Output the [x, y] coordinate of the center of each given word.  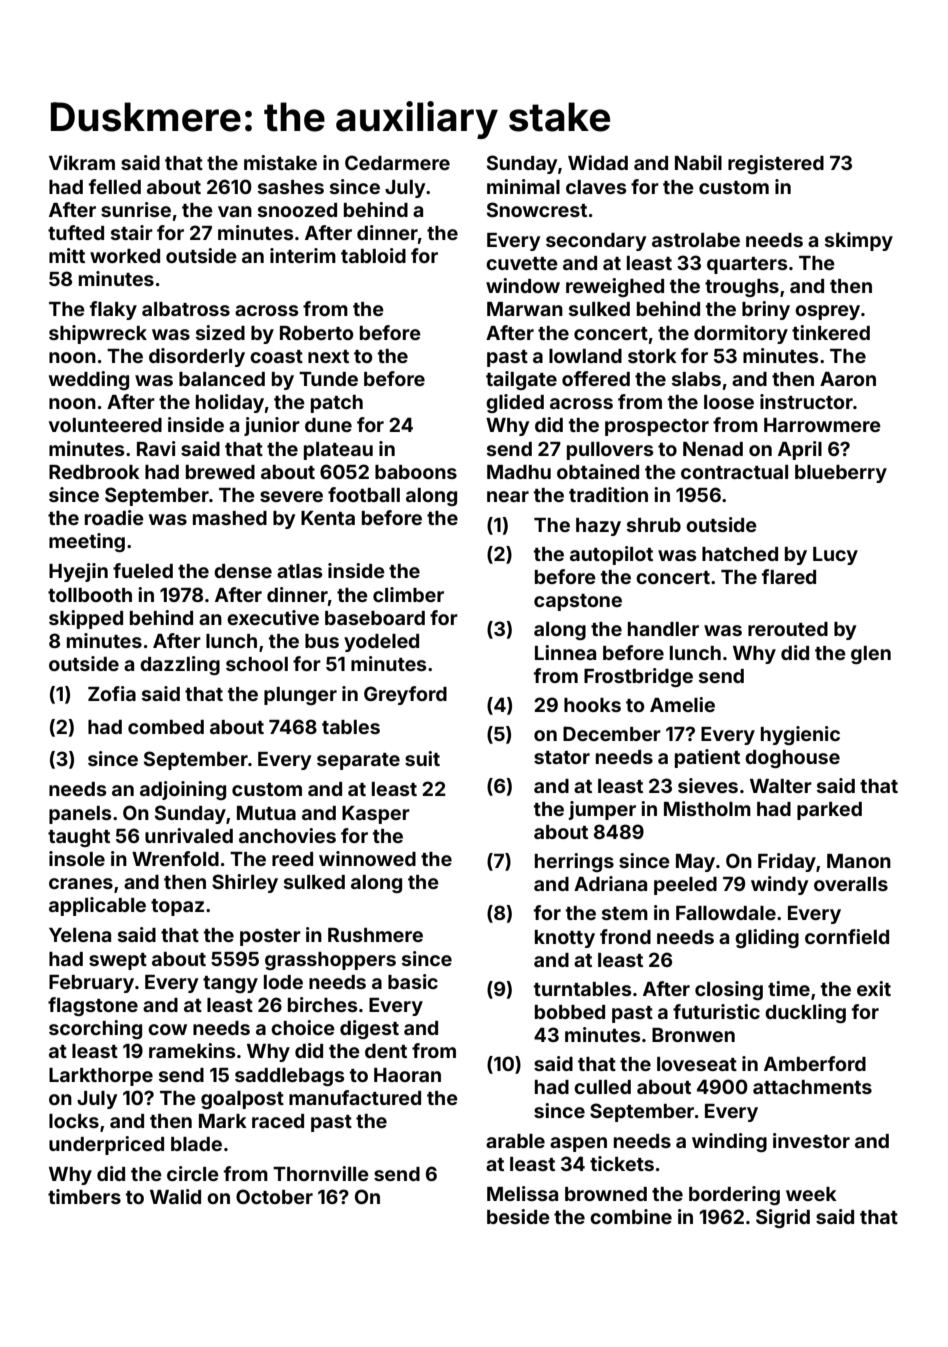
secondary [596, 242]
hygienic [800, 735]
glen [871, 655]
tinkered [831, 332]
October [274, 1196]
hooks [592, 705]
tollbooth [90, 595]
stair [132, 232]
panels [80, 815]
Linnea [565, 652]
